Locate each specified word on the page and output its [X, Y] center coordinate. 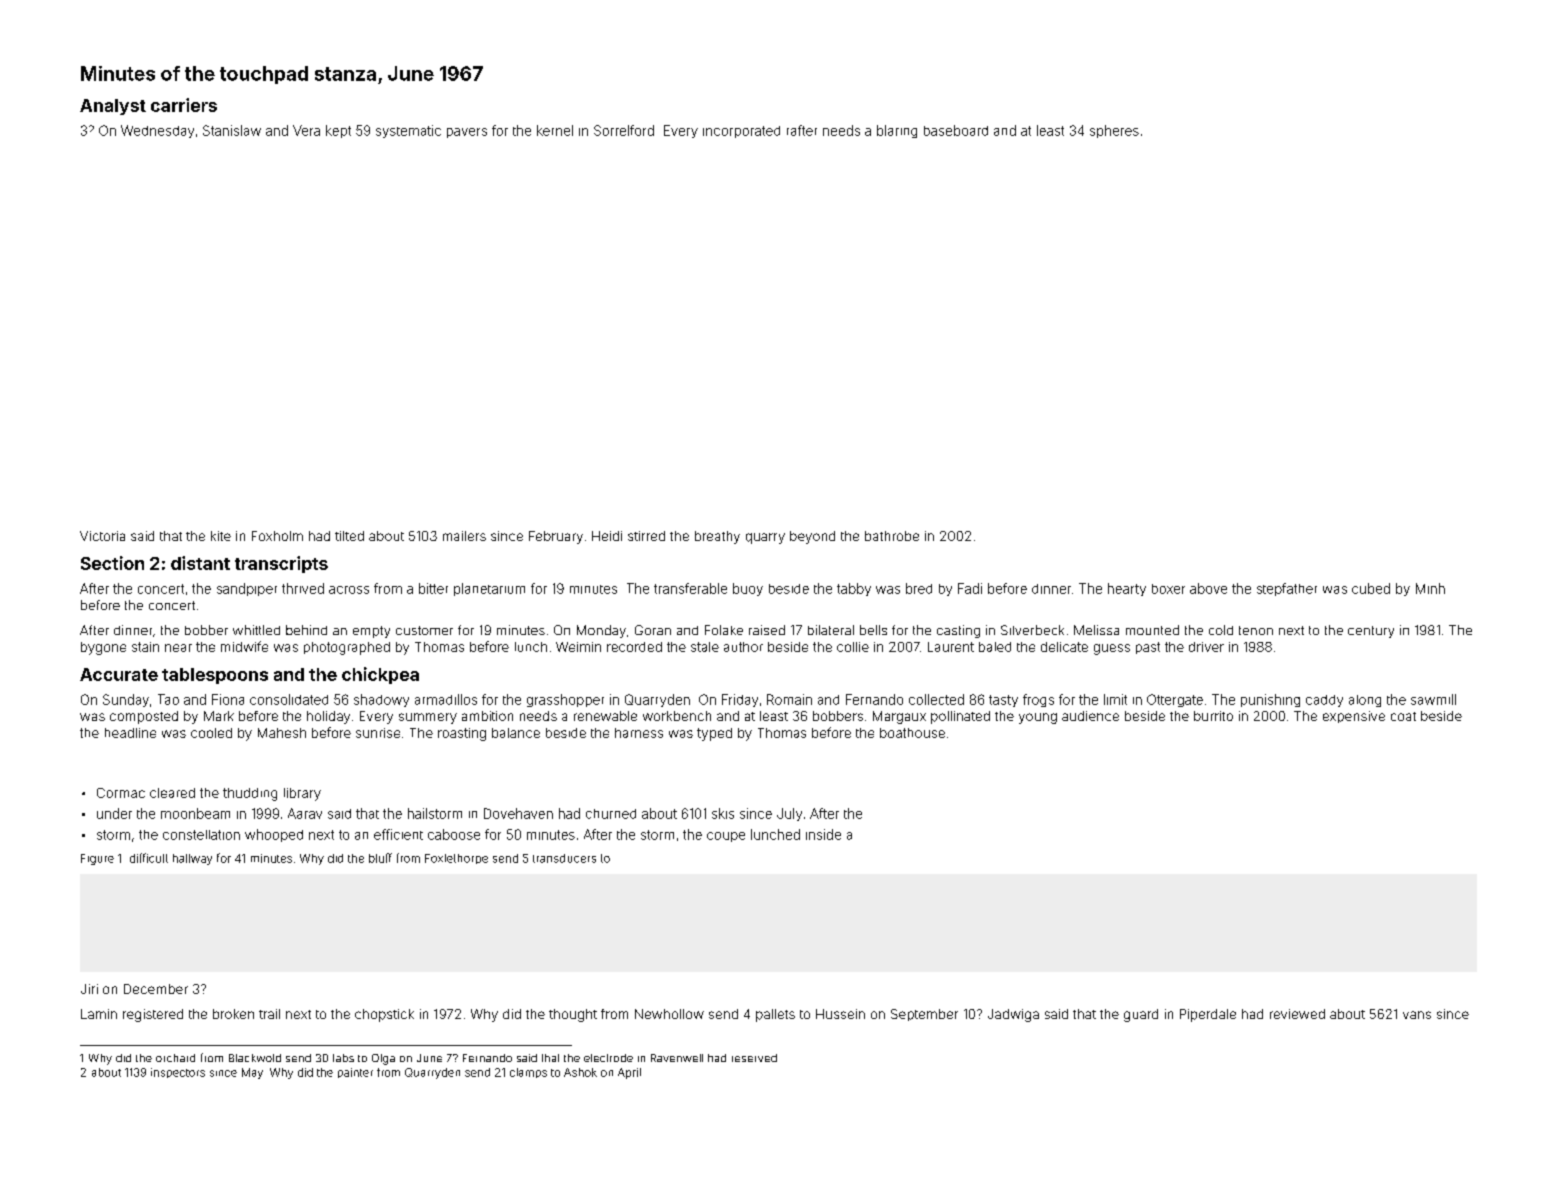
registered [153, 1015]
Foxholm [277, 536]
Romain [789, 699]
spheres [1114, 131]
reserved [754, 1058]
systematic [408, 131]
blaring [897, 131]
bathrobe [892, 536]
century [1371, 632]
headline [130, 733]
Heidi [607, 536]
